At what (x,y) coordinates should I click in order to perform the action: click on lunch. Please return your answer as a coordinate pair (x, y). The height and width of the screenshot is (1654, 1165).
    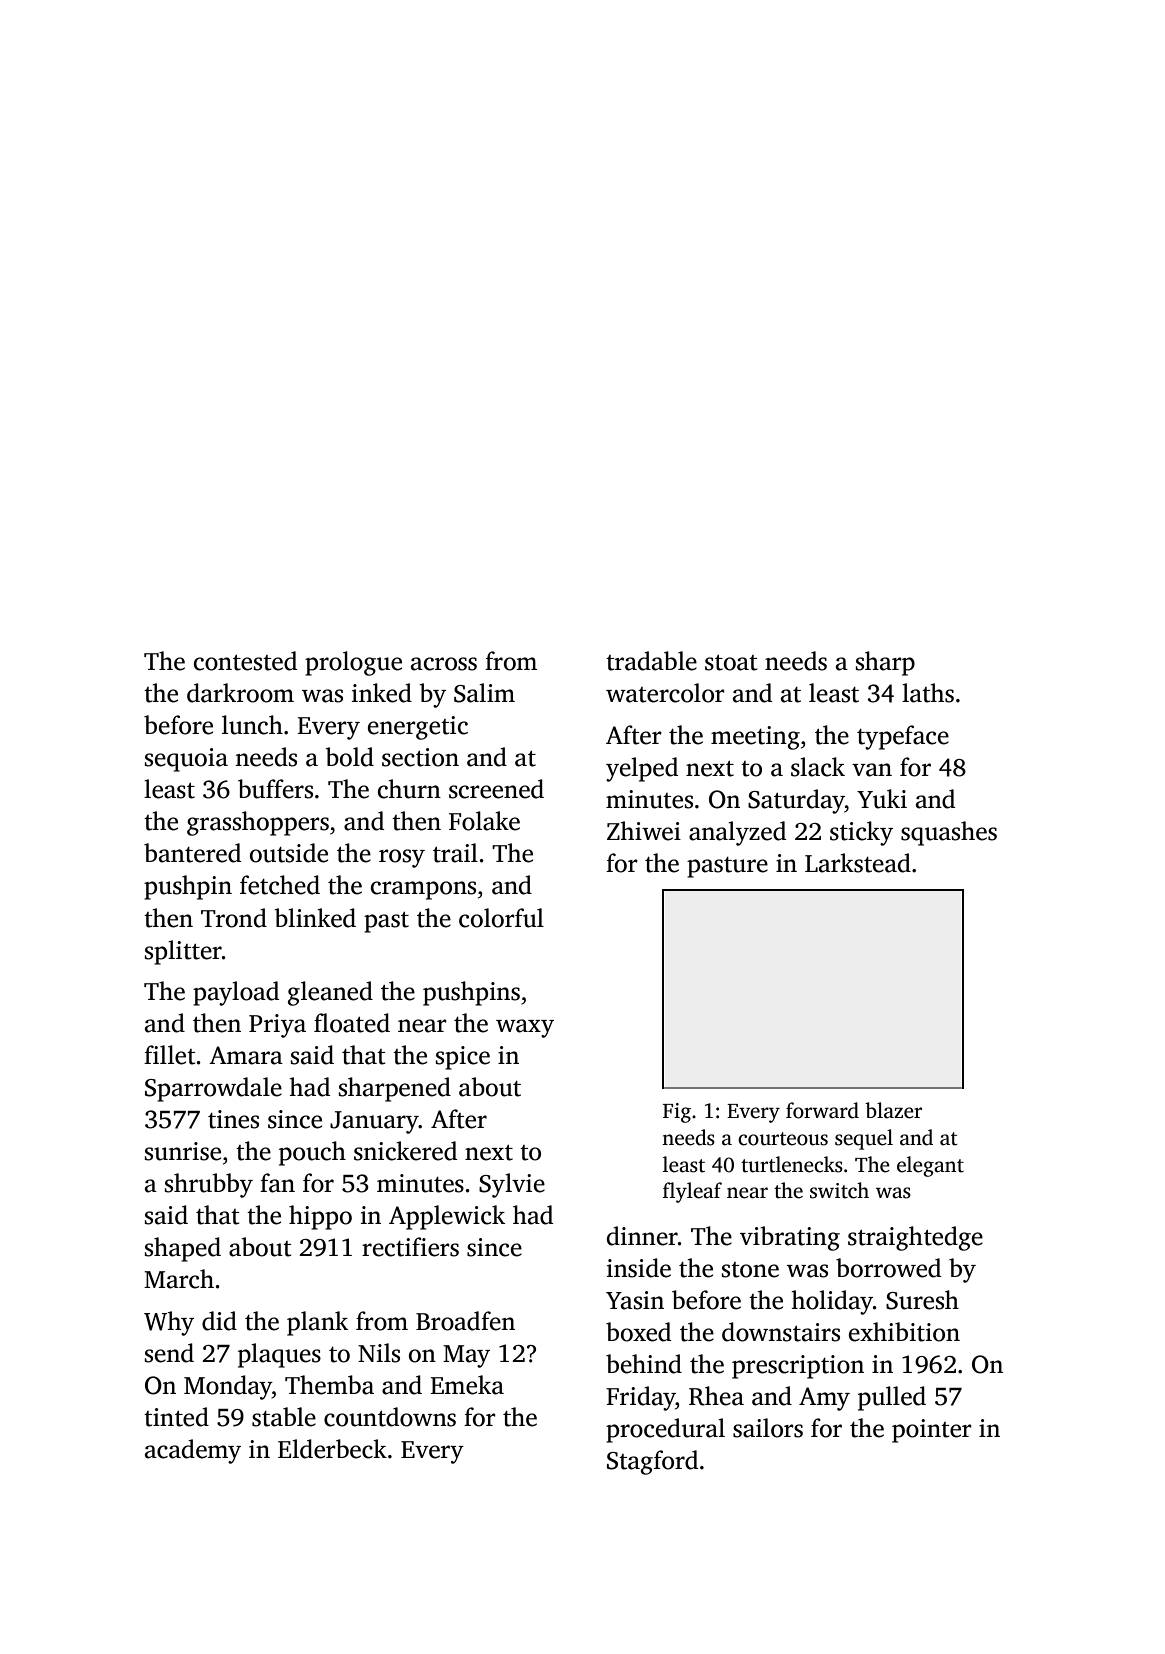
    Looking at the image, I should click on (252, 725).
